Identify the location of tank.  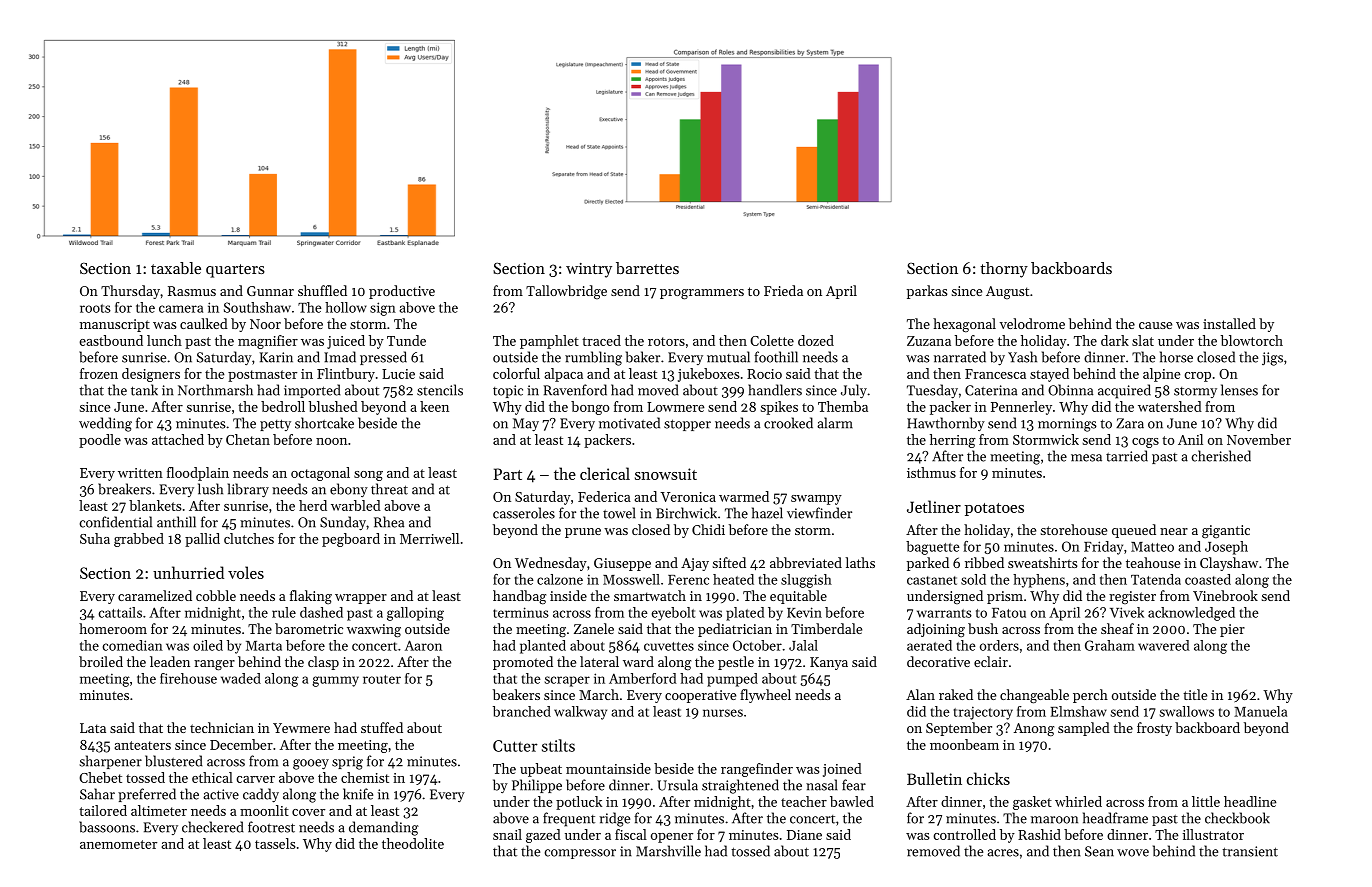
(144, 390).
